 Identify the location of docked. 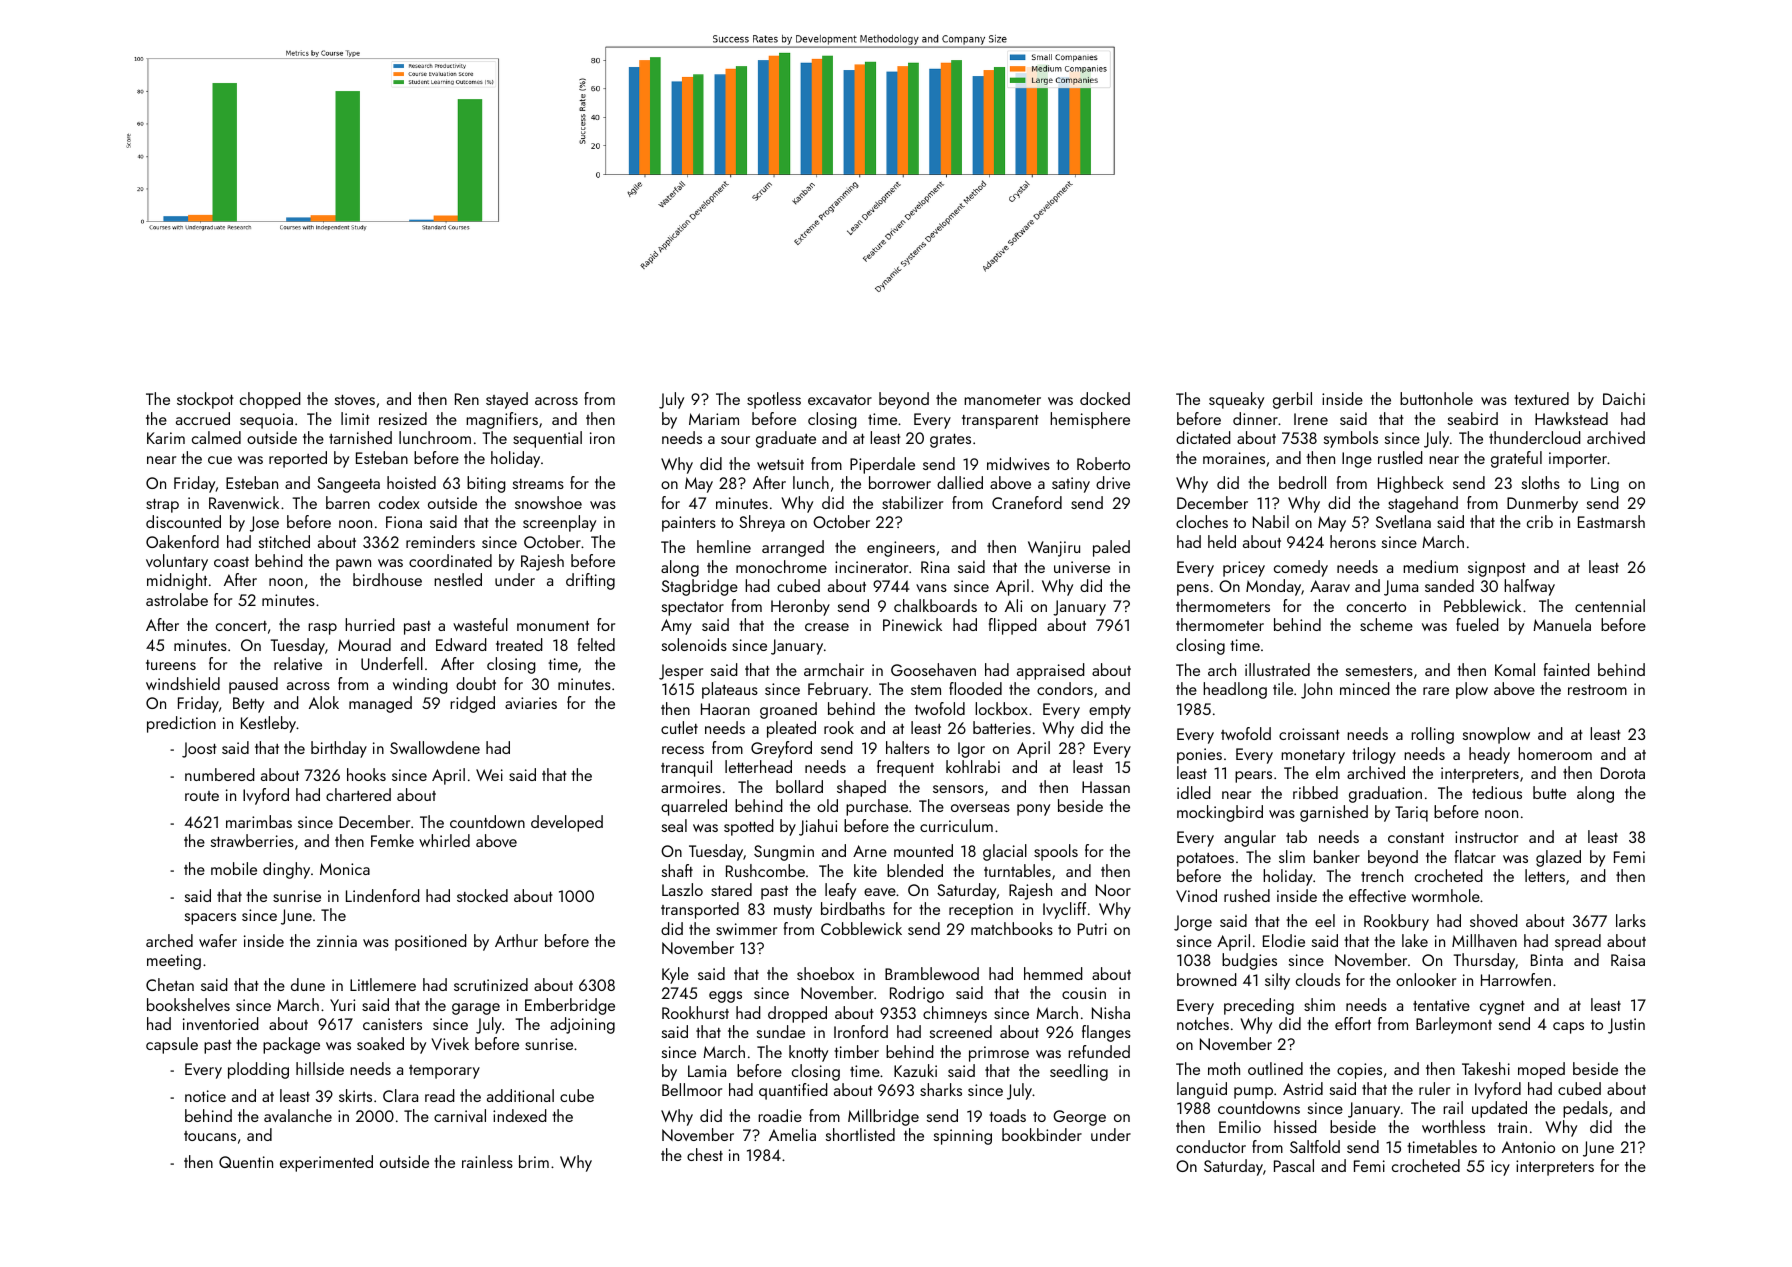
(1105, 398).
